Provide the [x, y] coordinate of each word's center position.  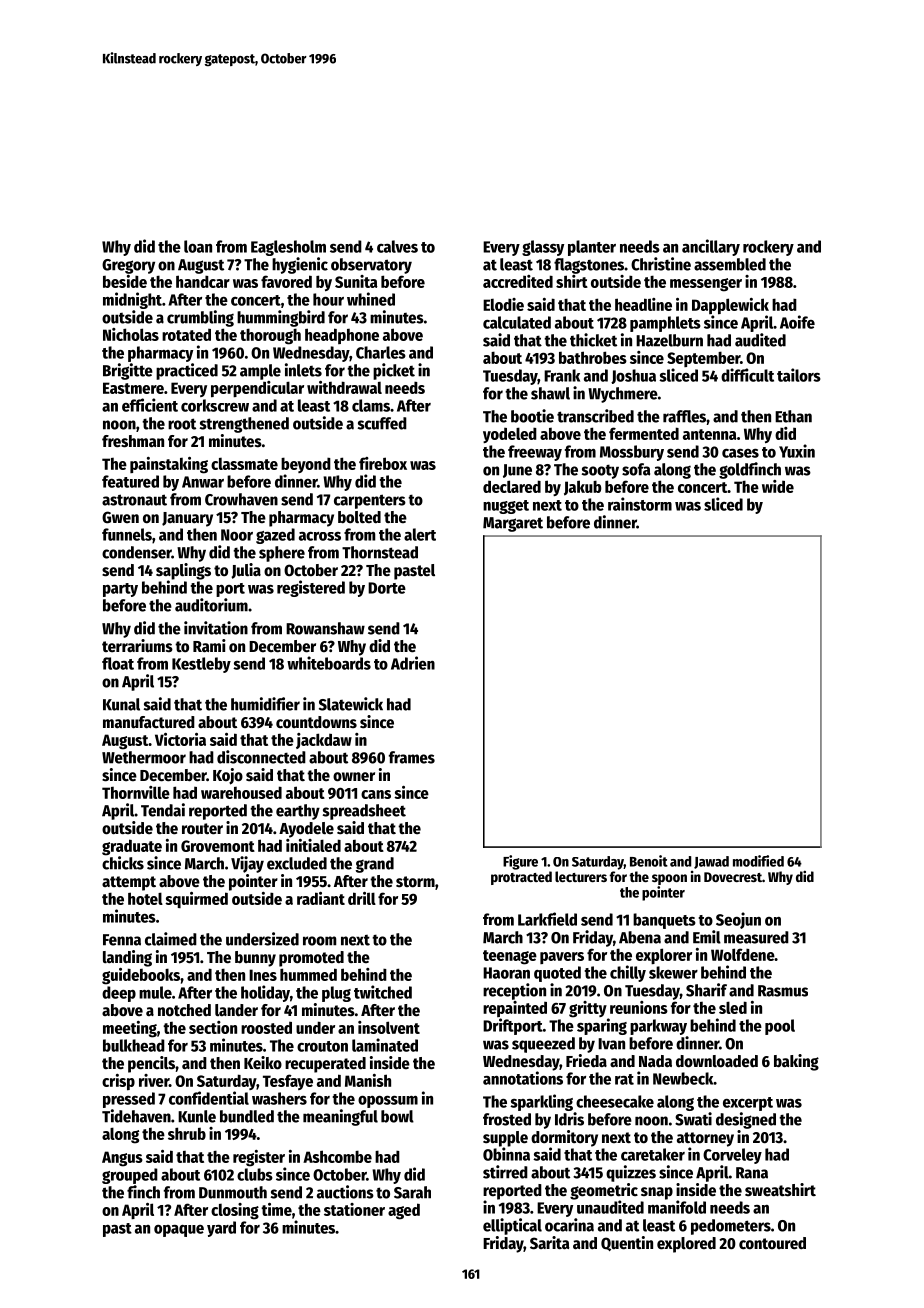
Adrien [413, 663]
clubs [255, 1174]
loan [198, 246]
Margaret [513, 524]
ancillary [711, 247]
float [118, 663]
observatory [371, 266]
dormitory [564, 1138]
